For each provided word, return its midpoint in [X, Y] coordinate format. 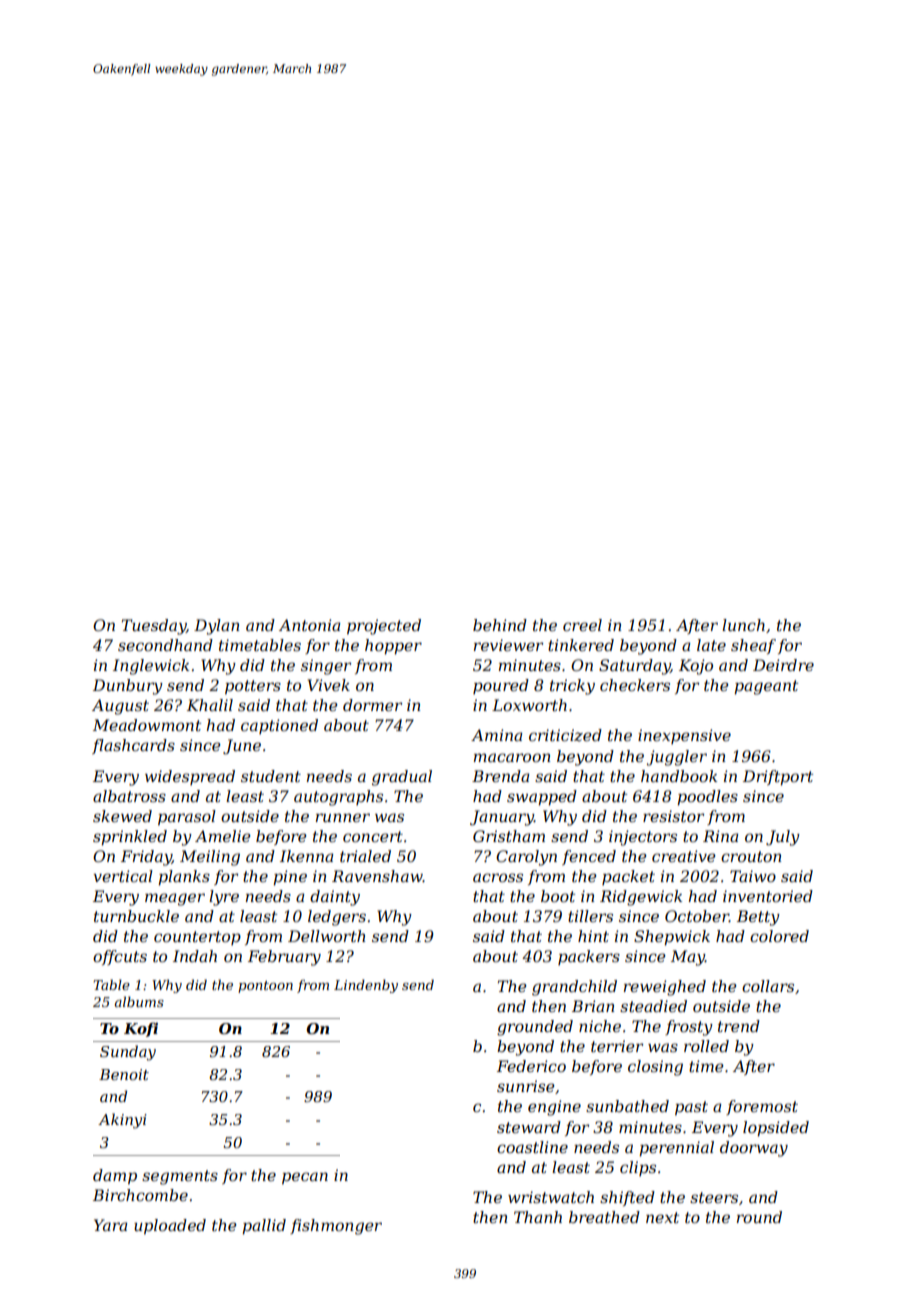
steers [714, 1197]
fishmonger [336, 1227]
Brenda [500, 776]
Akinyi [122, 1121]
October [697, 916]
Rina [720, 836]
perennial [676, 1149]
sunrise [526, 1086]
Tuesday [154, 627]
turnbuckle [136, 916]
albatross [129, 796]
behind [500, 625]
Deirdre [783, 665]
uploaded [170, 1227]
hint [593, 936]
